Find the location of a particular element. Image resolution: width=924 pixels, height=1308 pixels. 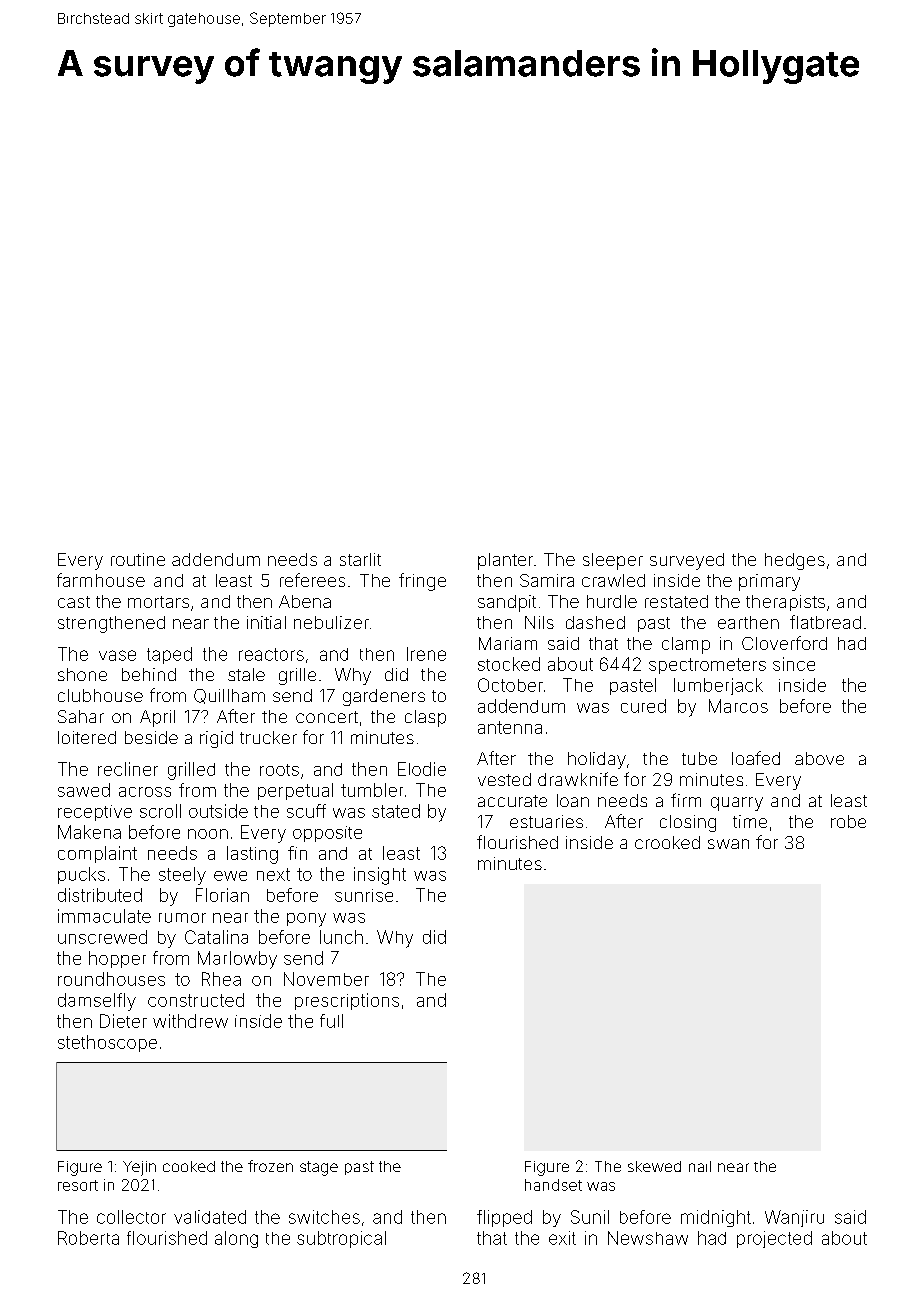

stage is located at coordinates (319, 1168).
